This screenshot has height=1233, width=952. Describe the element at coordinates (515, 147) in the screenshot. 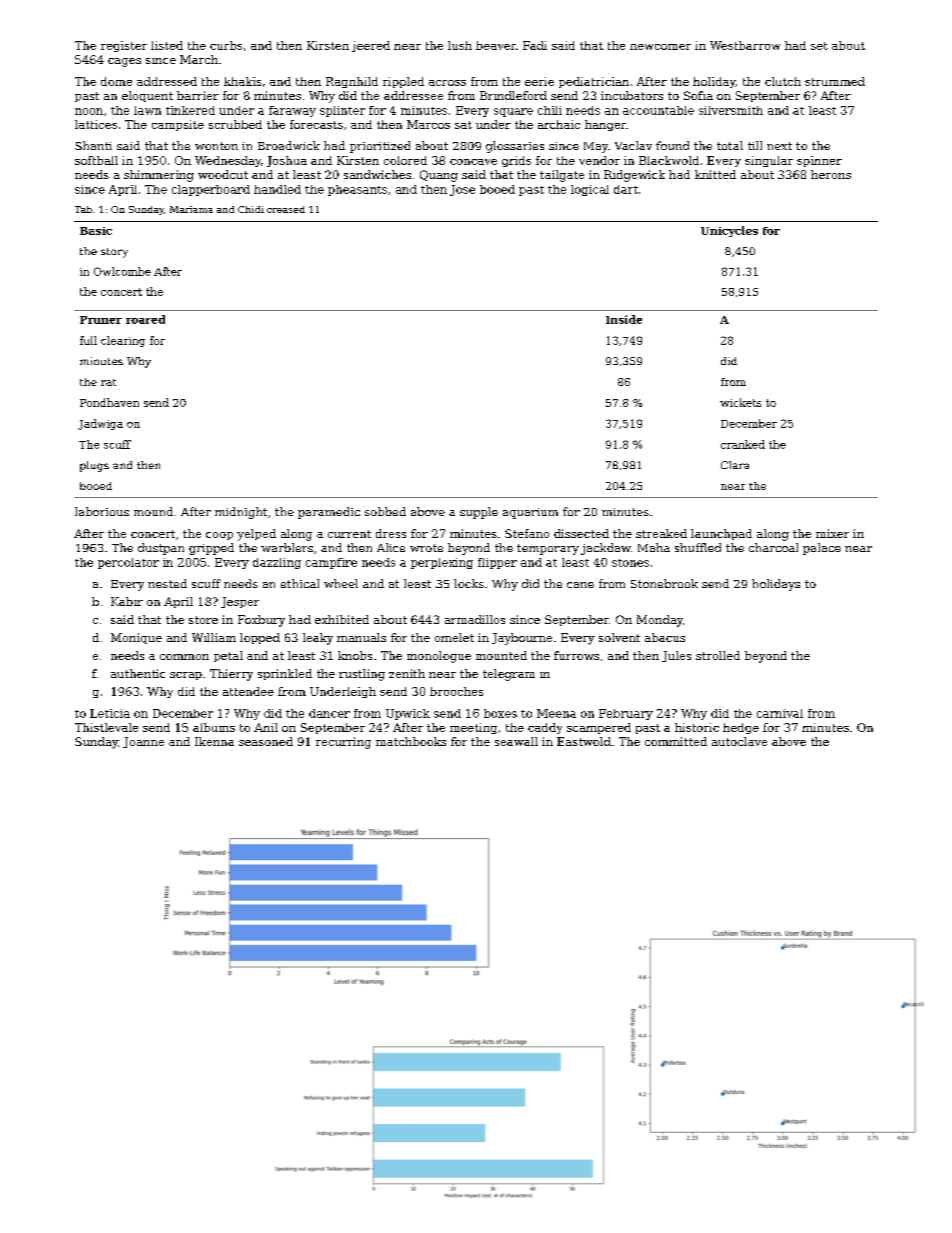

I see `glossaries` at that location.
